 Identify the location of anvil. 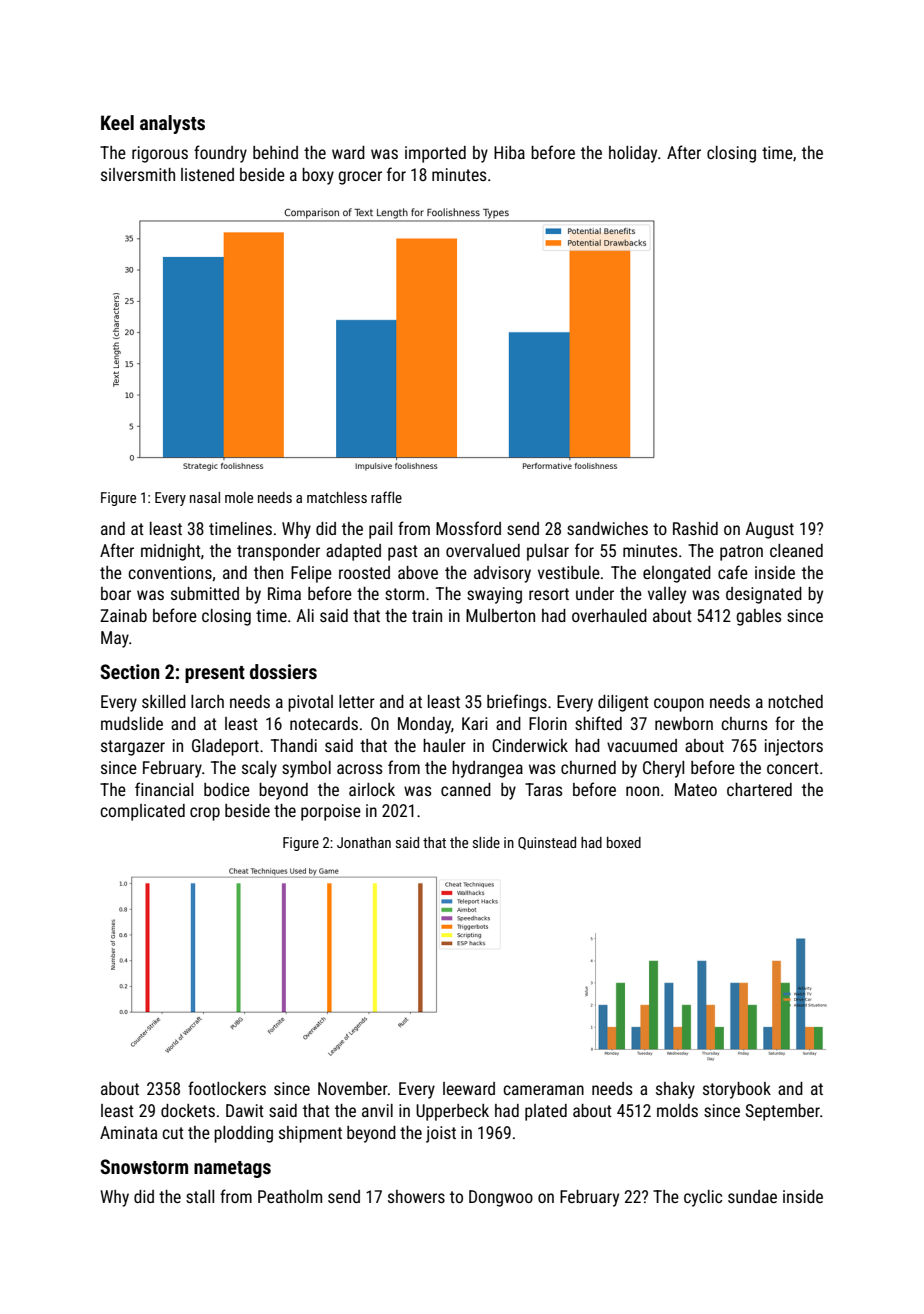
(377, 1110).
